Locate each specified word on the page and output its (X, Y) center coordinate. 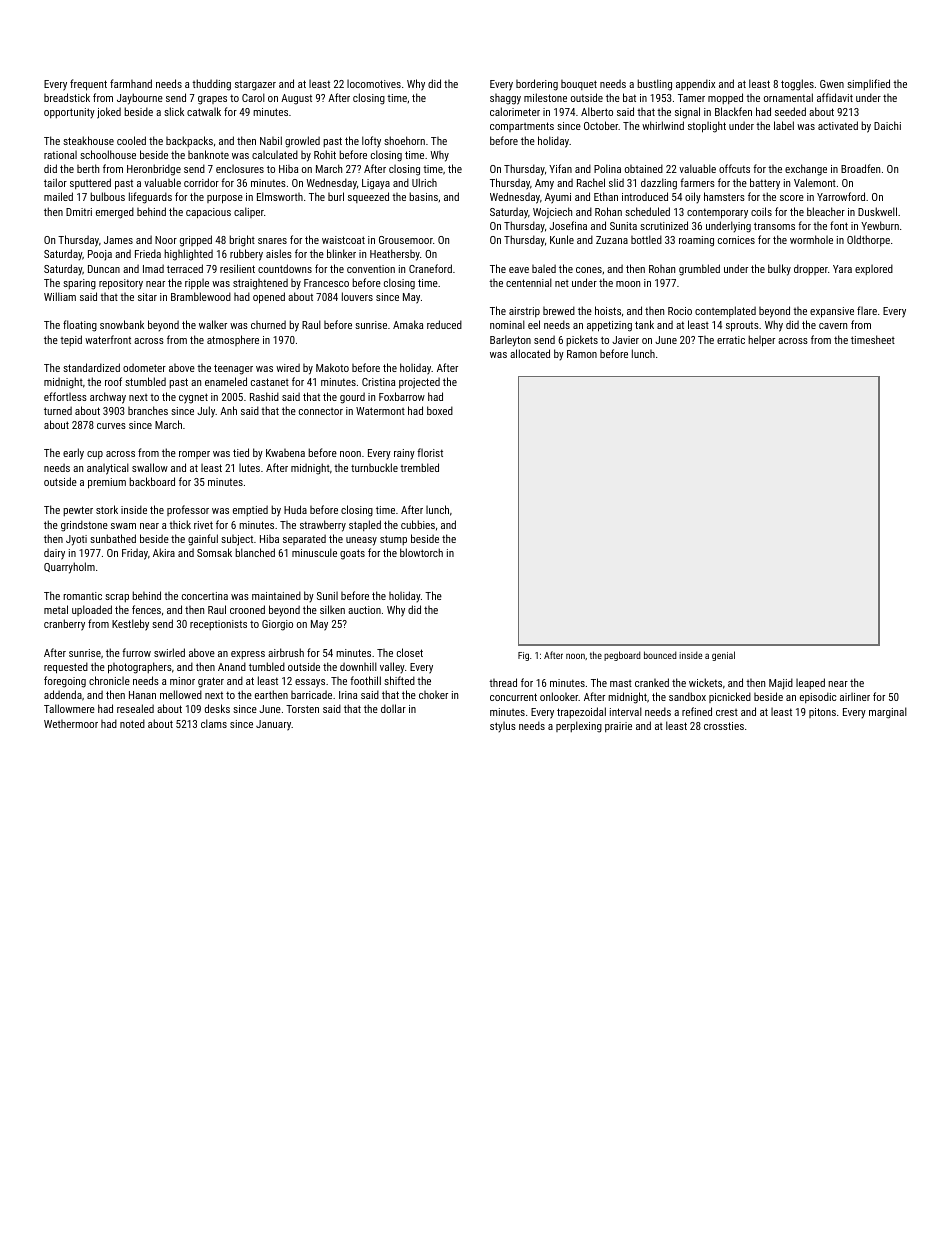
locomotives (374, 83)
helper (761, 341)
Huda (295, 509)
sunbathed (113, 538)
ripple (197, 284)
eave (519, 270)
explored (874, 269)
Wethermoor (71, 724)
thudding (211, 85)
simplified (868, 84)
